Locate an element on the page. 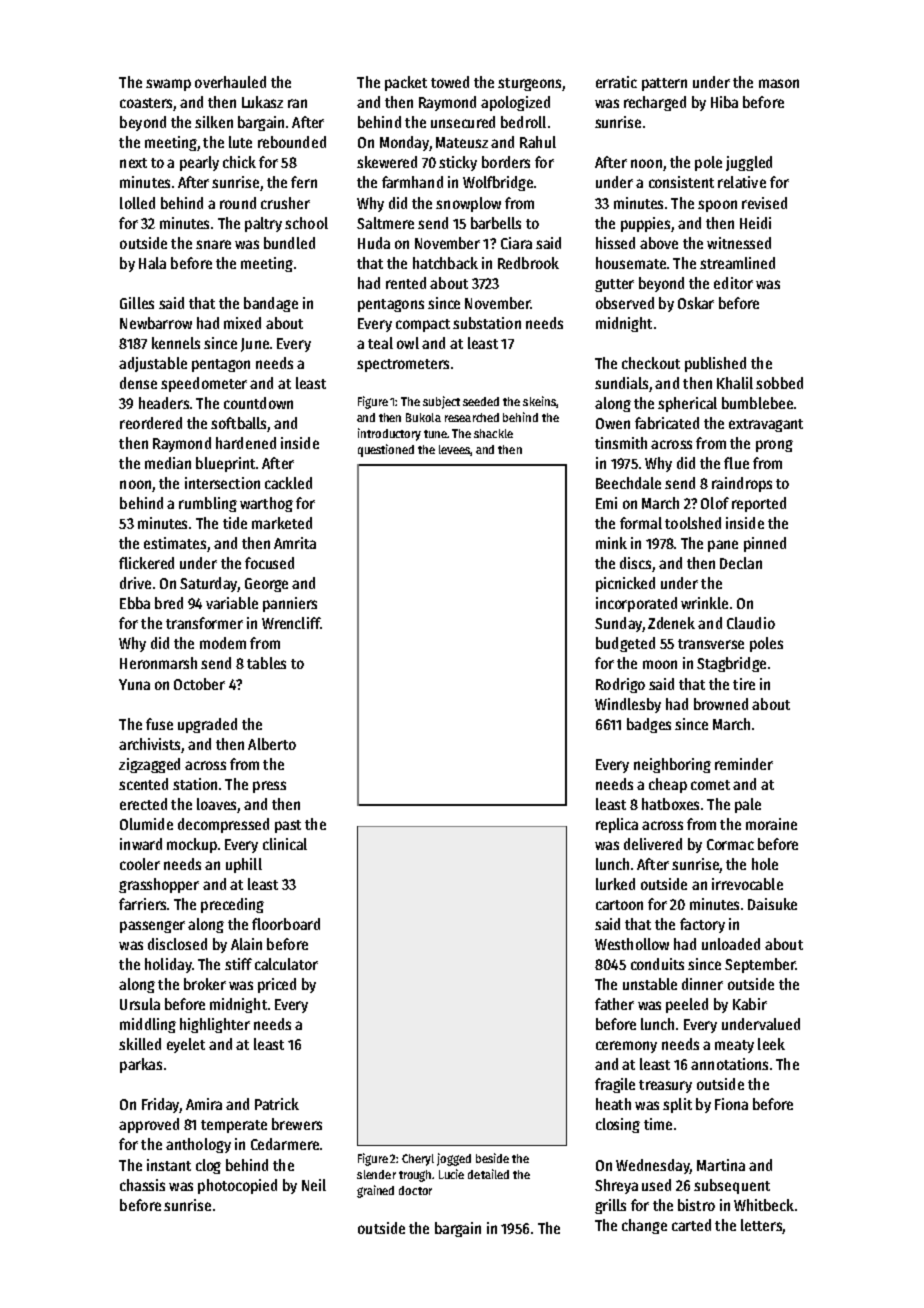 The height and width of the document is (1308, 924). checkout is located at coordinates (651, 363).
